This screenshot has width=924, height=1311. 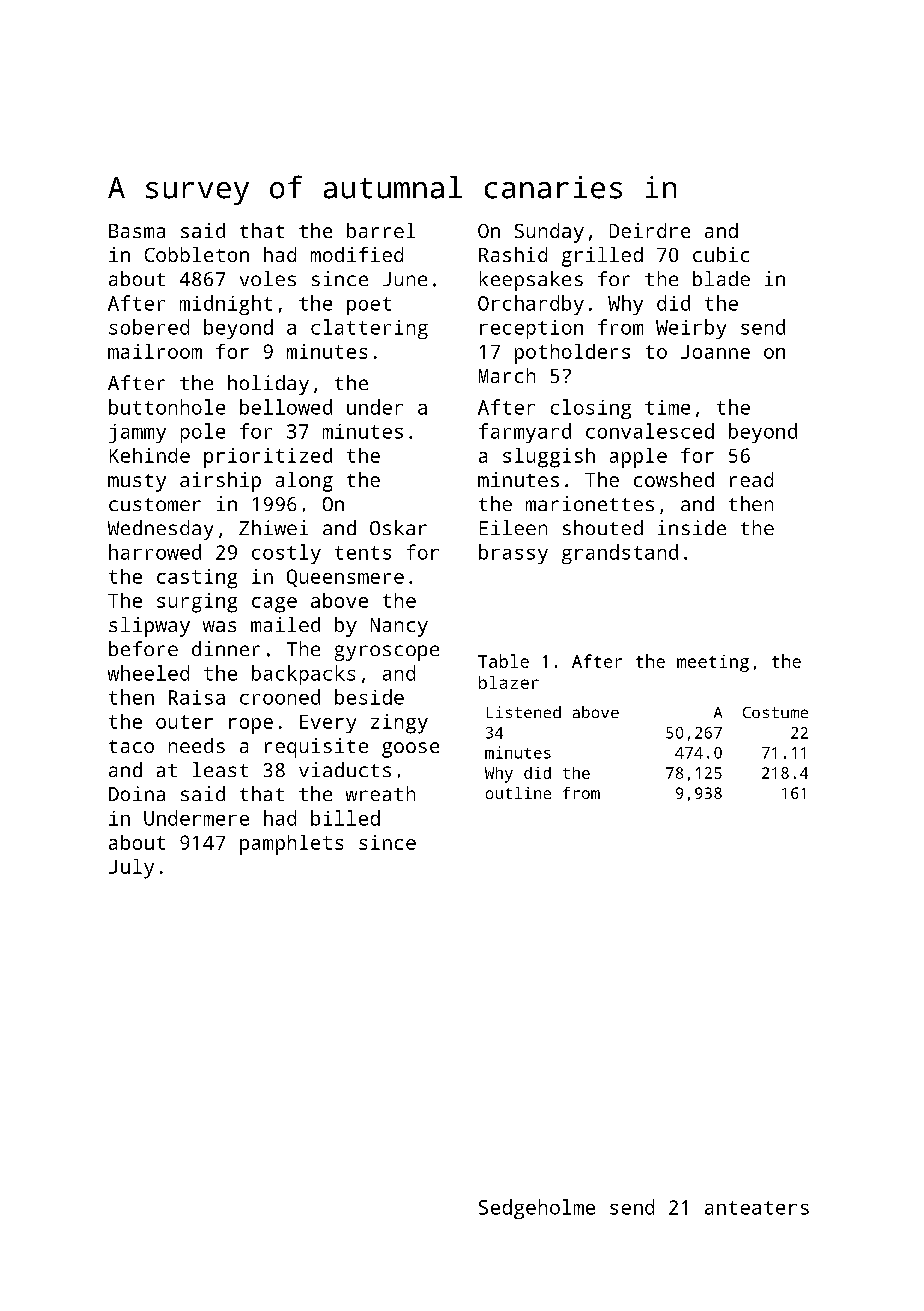 I want to click on pamphlets, so click(x=291, y=845).
